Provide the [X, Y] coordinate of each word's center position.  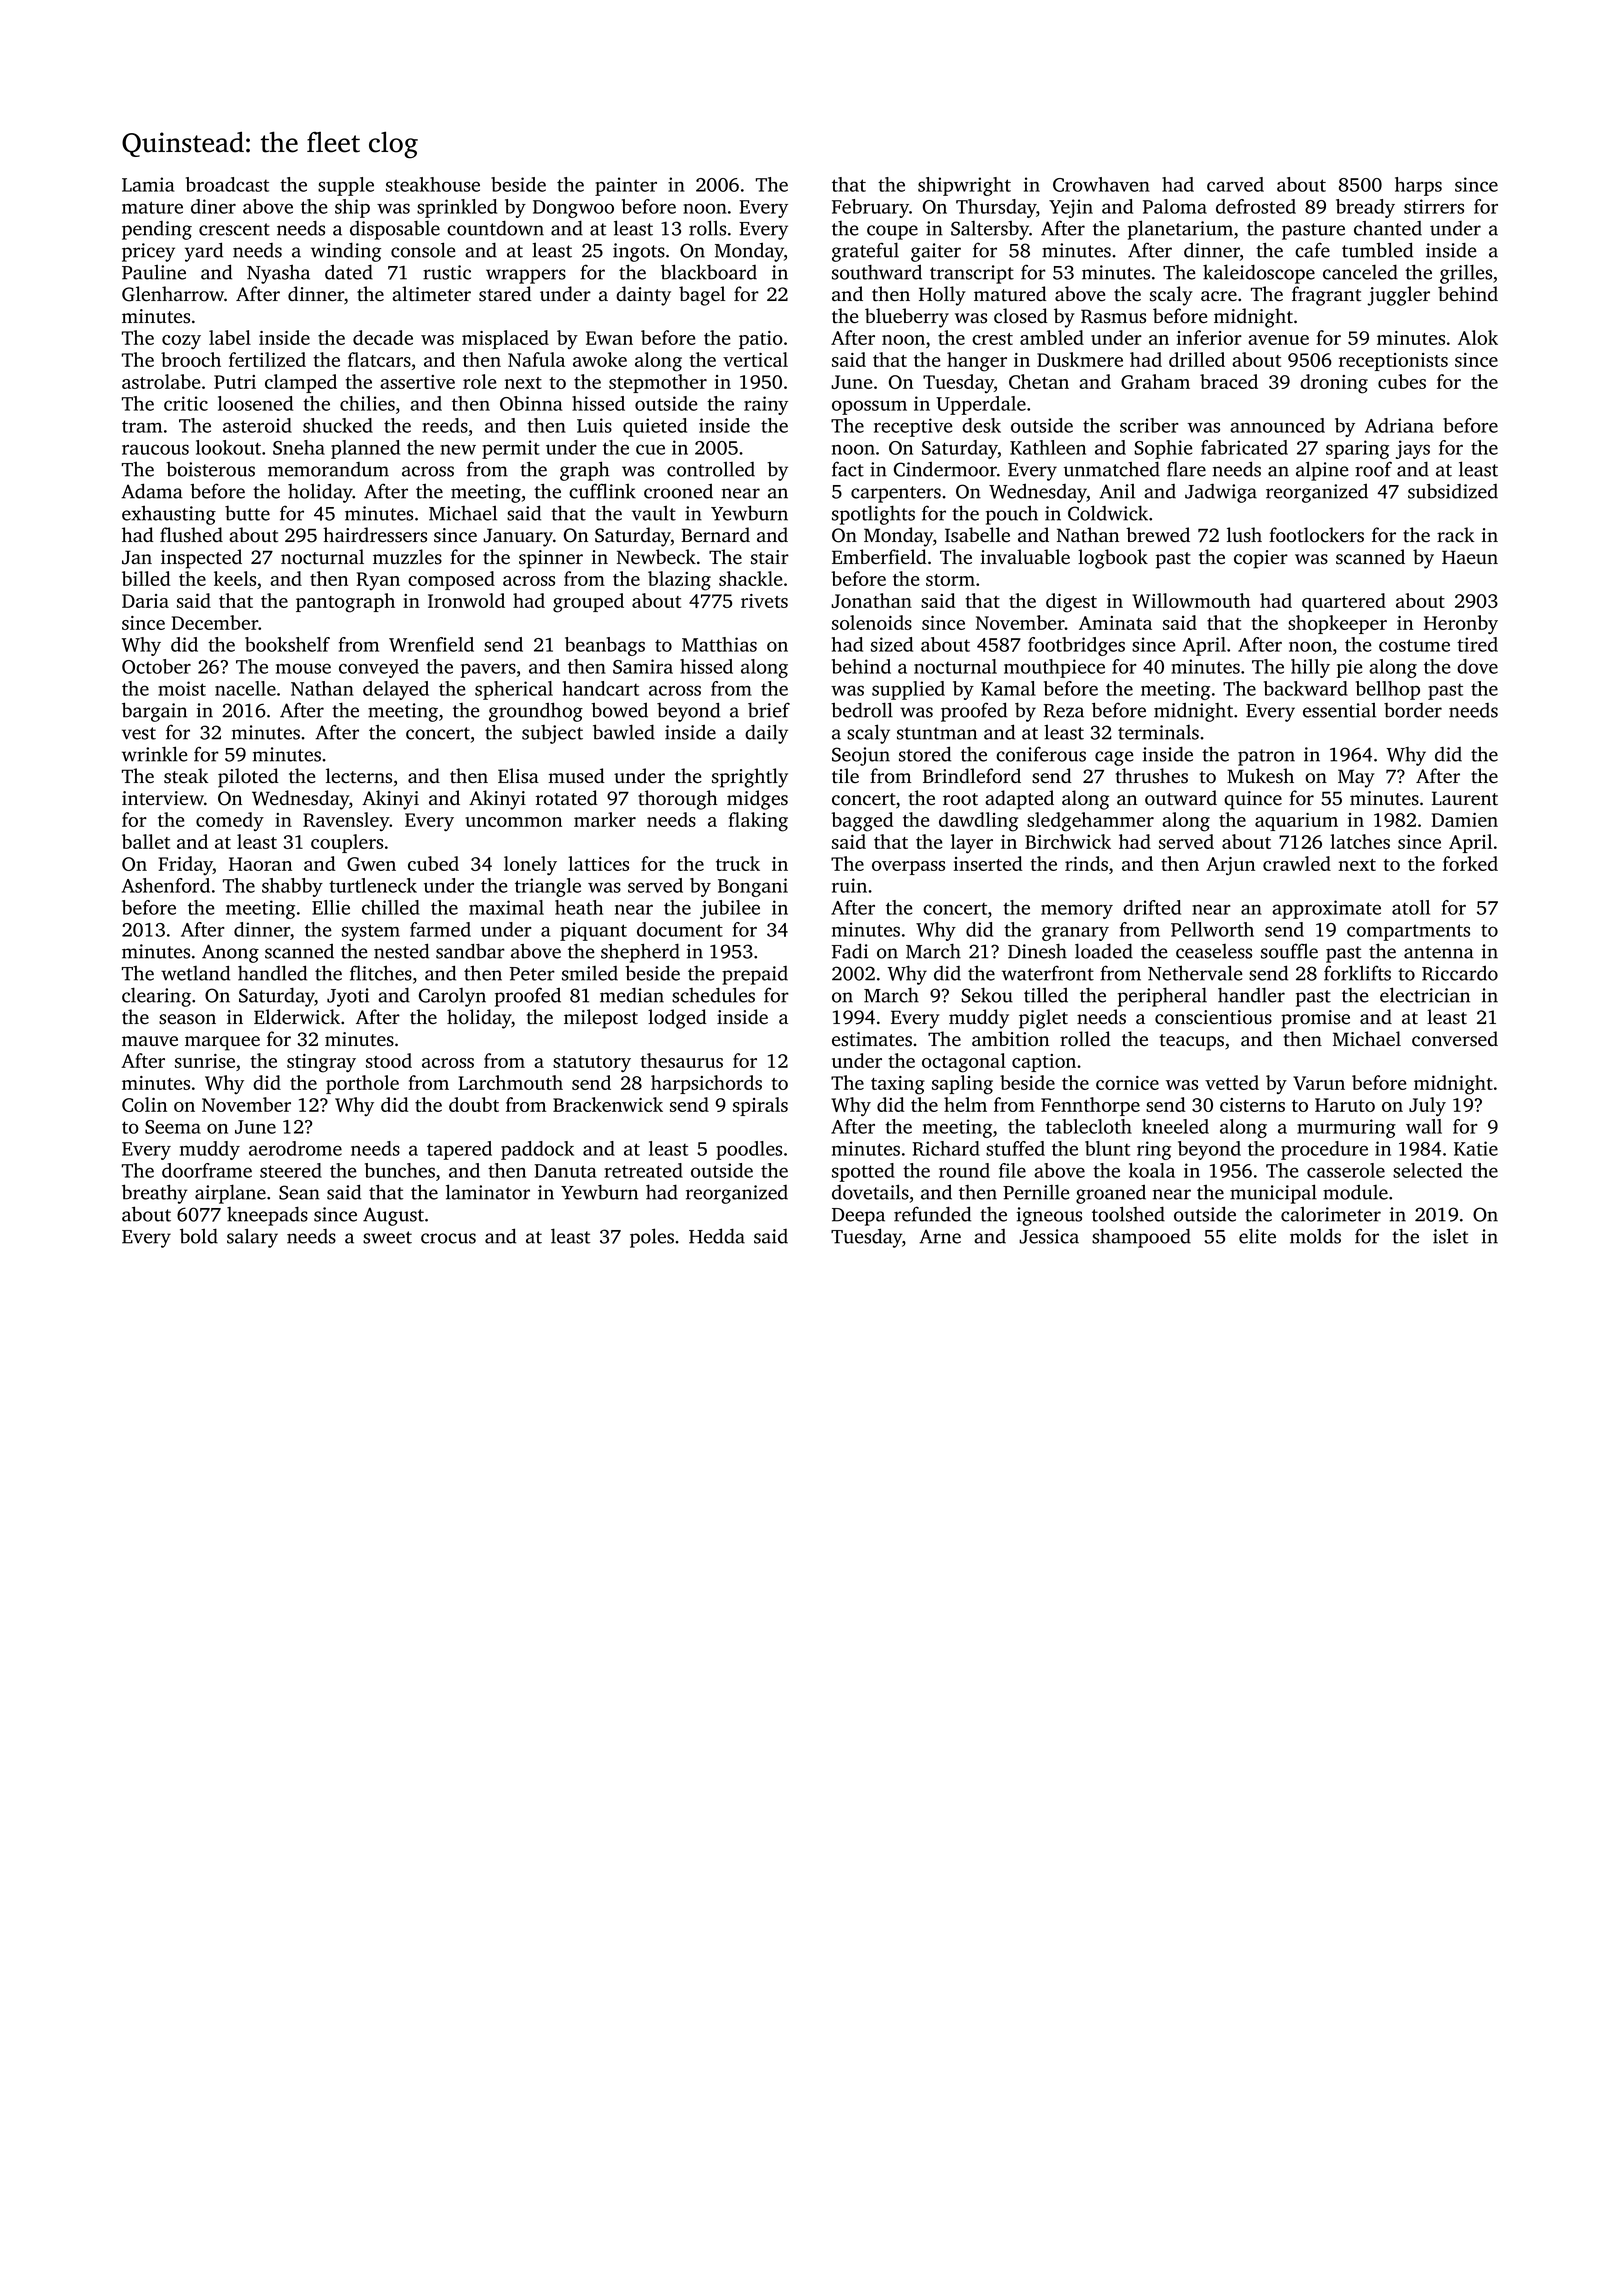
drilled [1197, 359]
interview [163, 798]
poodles [749, 1150]
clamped [301, 383]
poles [652, 1238]
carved [1235, 184]
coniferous [1041, 754]
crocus [448, 1238]
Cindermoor [945, 469]
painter [626, 186]
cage [1114, 758]
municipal [1273, 1194]
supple [346, 186]
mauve [150, 1041]
